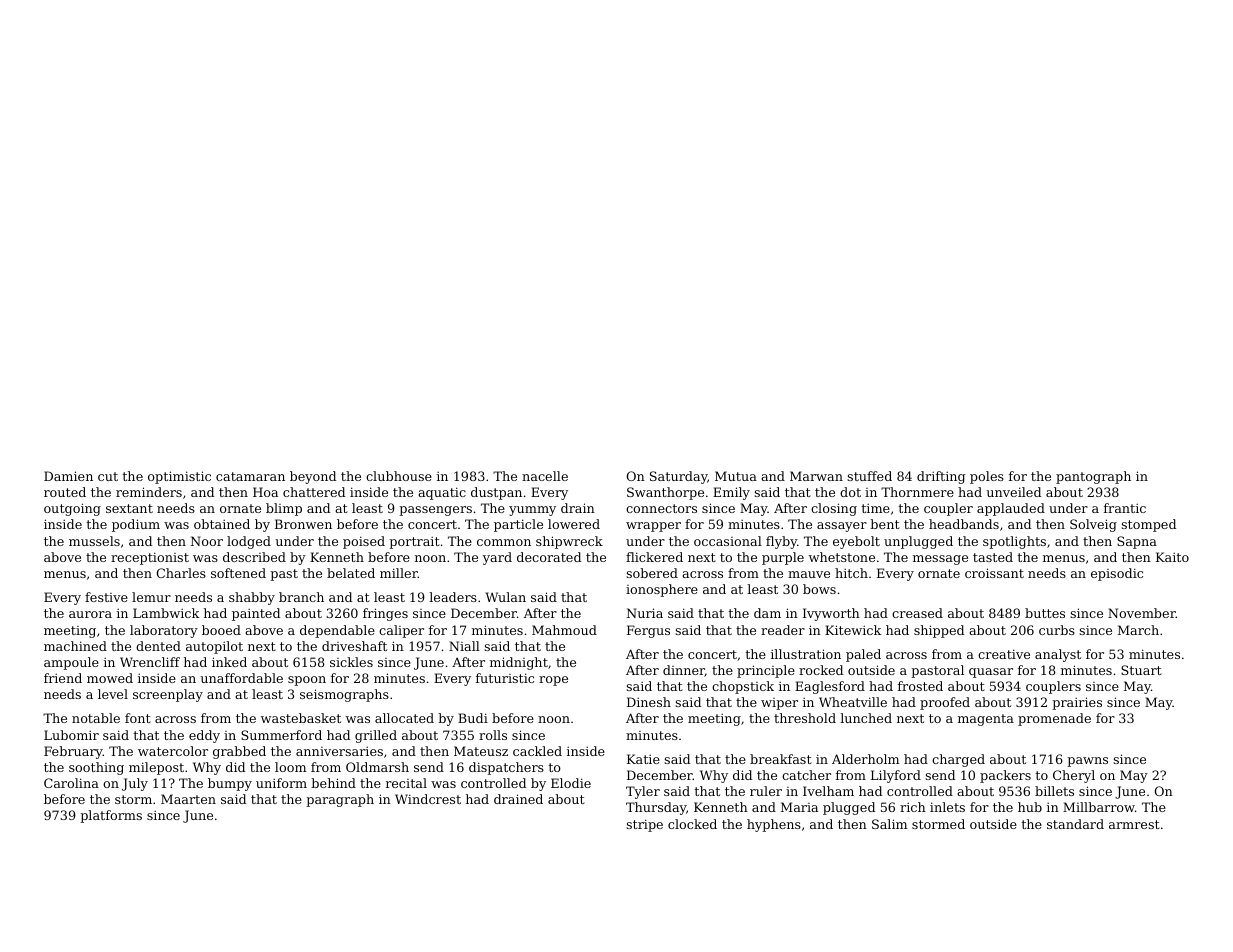 The image size is (1233, 952). Describe the element at coordinates (781, 542) in the document. I see `flyby` at that location.
